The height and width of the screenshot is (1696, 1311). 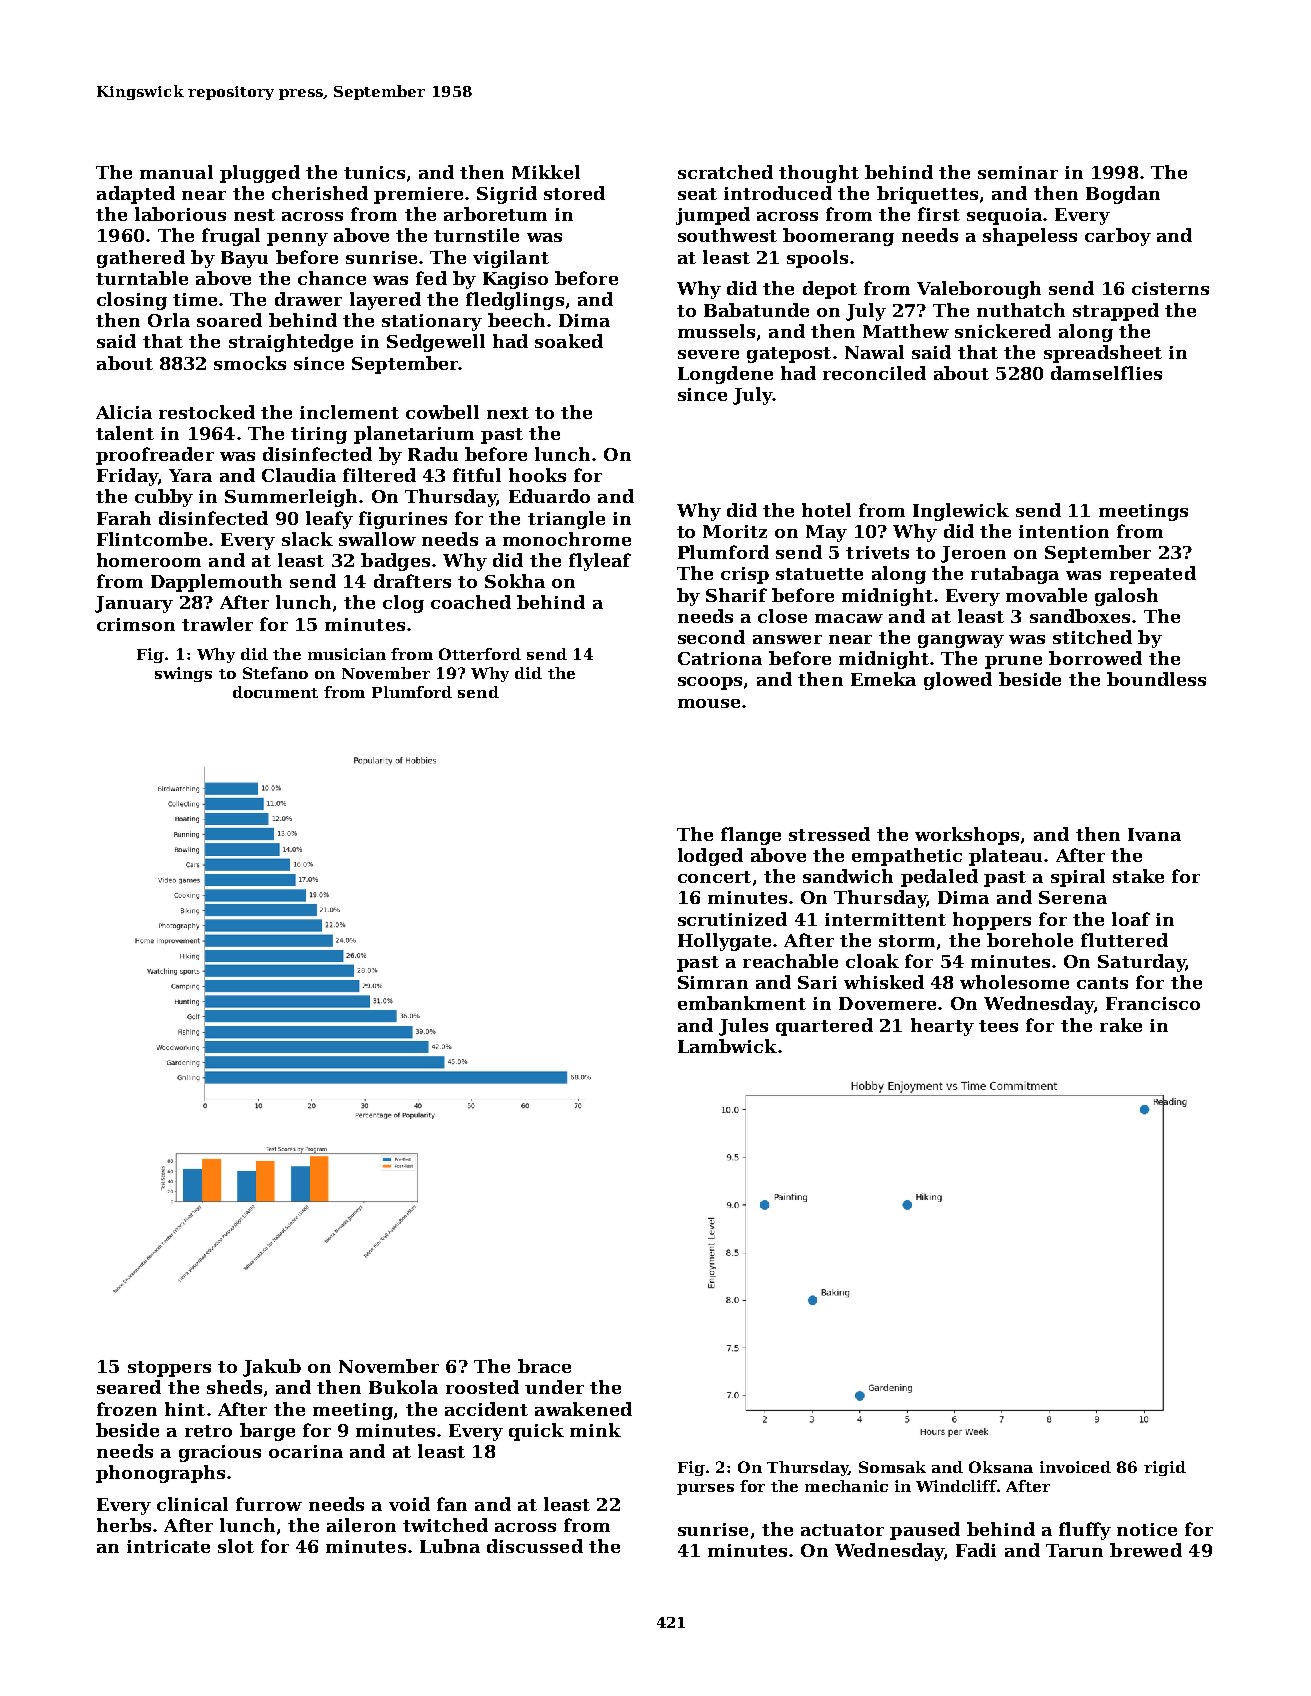 I want to click on mouse, so click(x=709, y=703).
